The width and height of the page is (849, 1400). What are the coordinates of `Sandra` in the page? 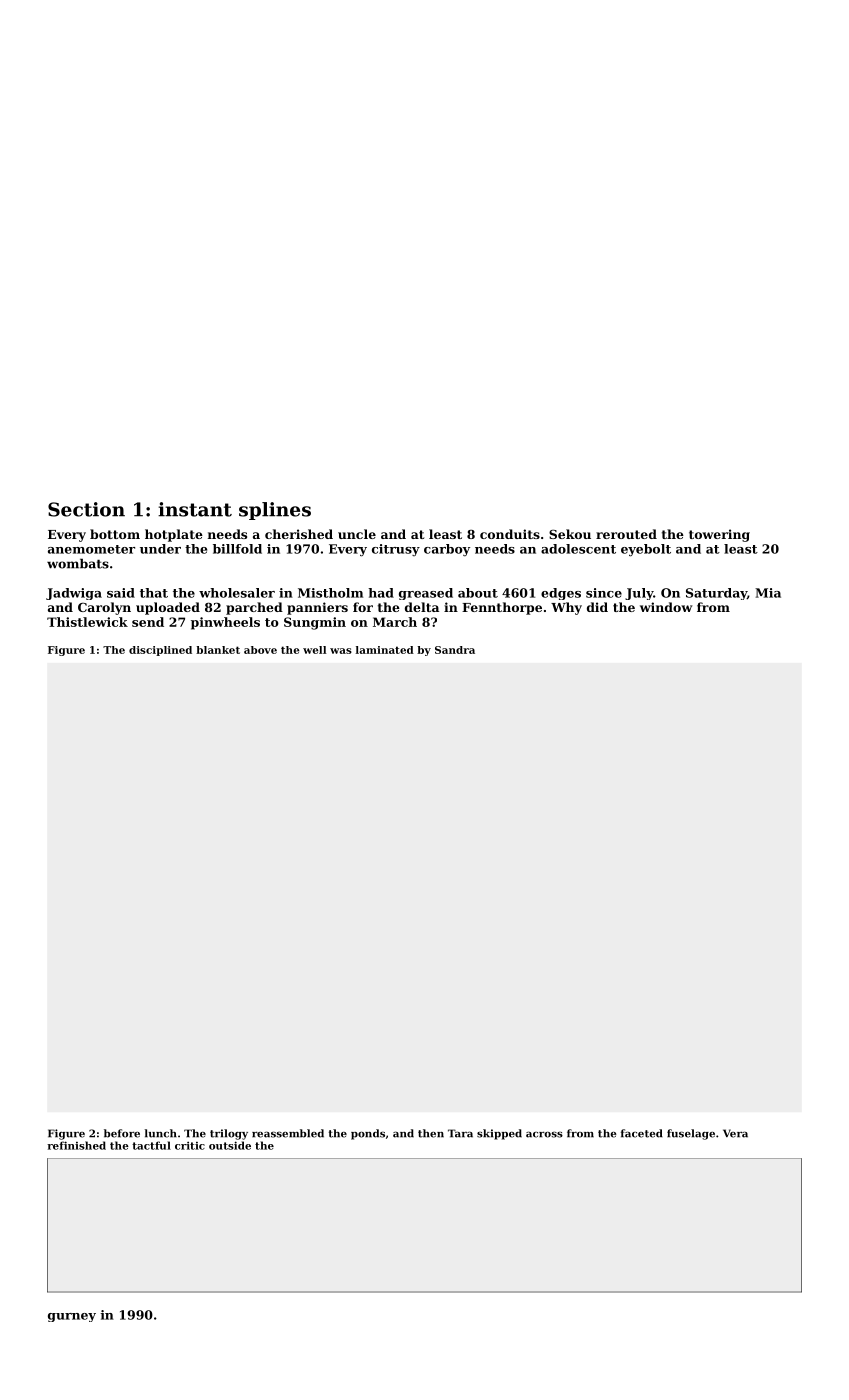 It's located at (455, 650).
